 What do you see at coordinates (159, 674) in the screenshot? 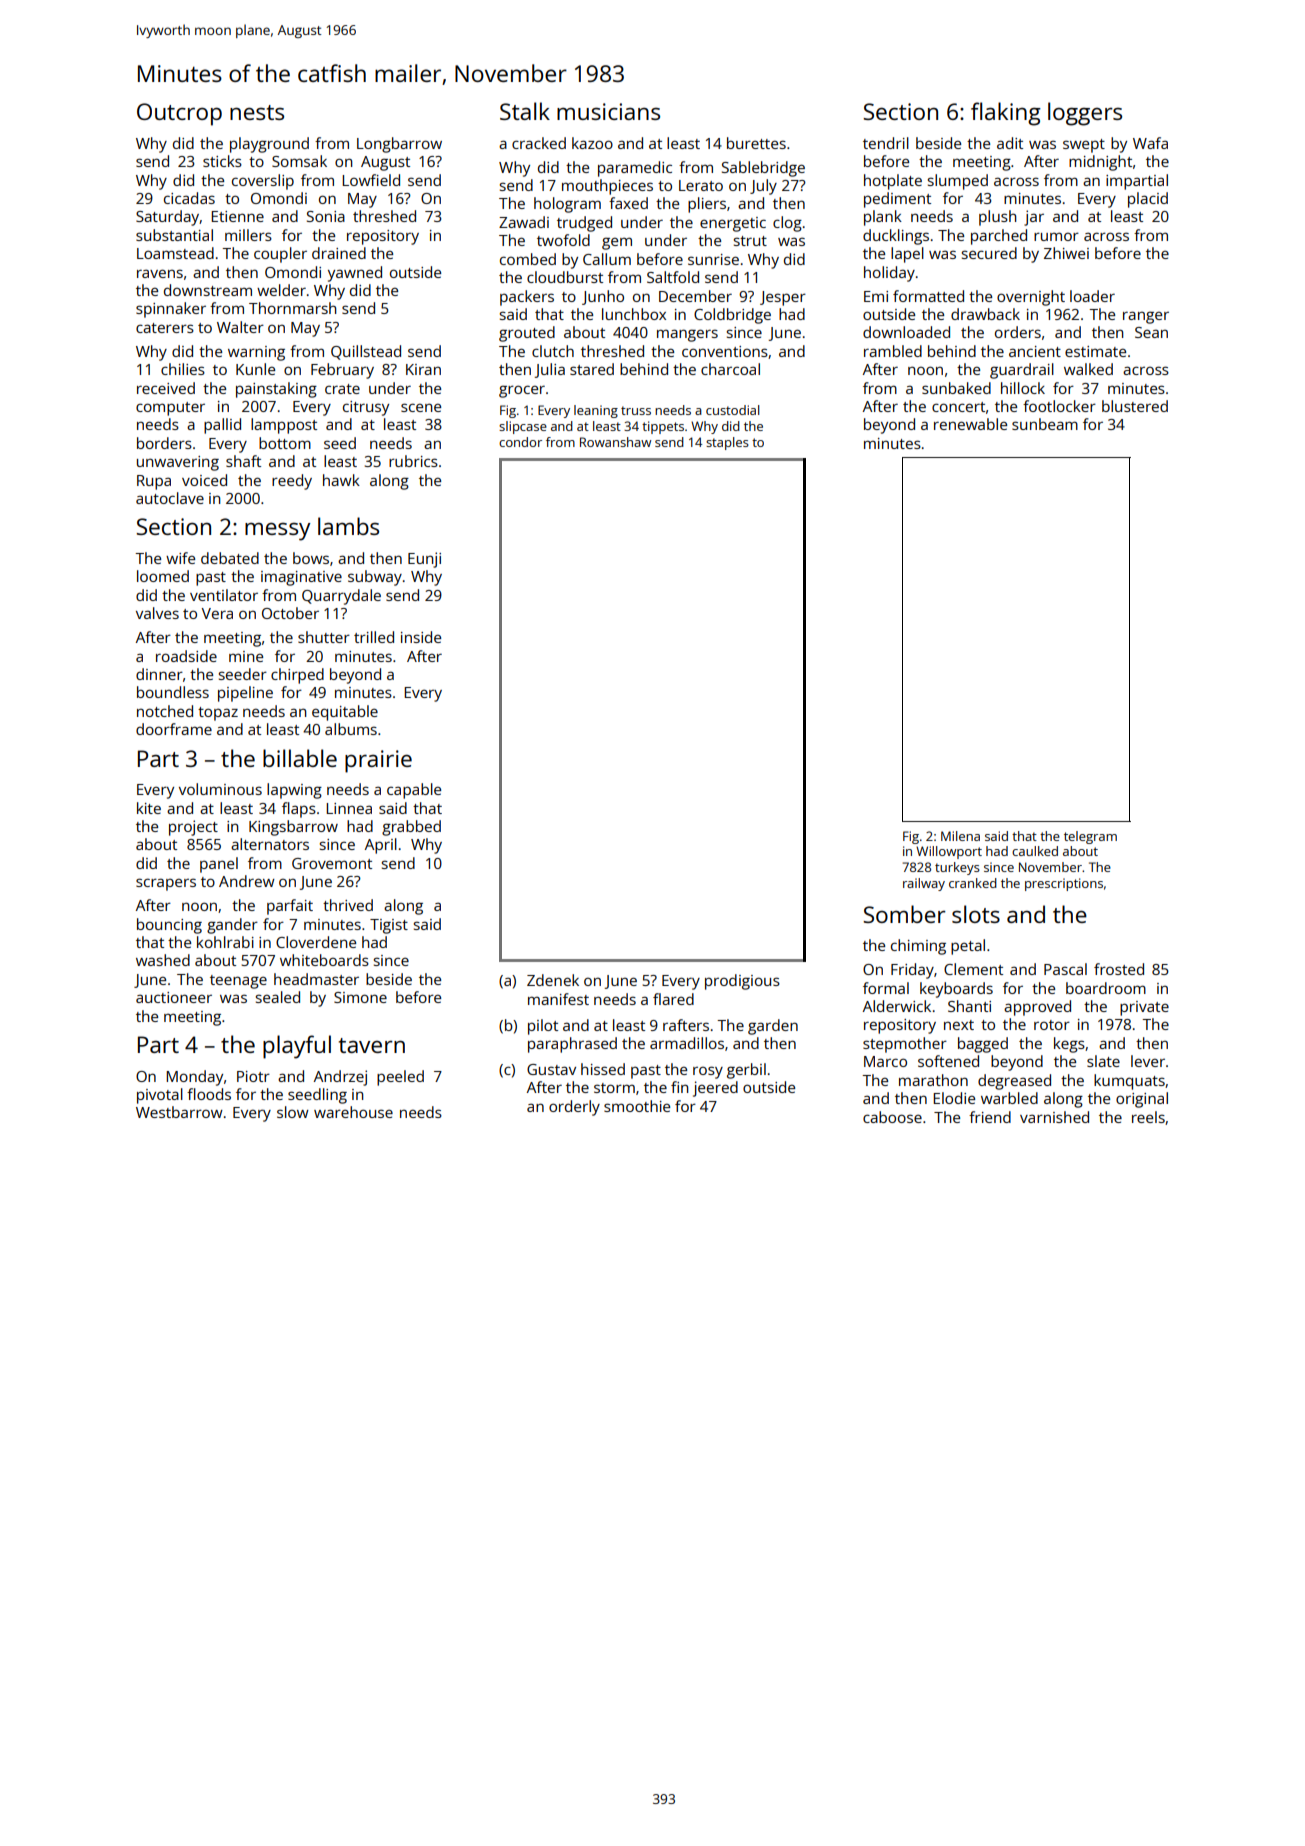
I see `dinner` at bounding box center [159, 674].
